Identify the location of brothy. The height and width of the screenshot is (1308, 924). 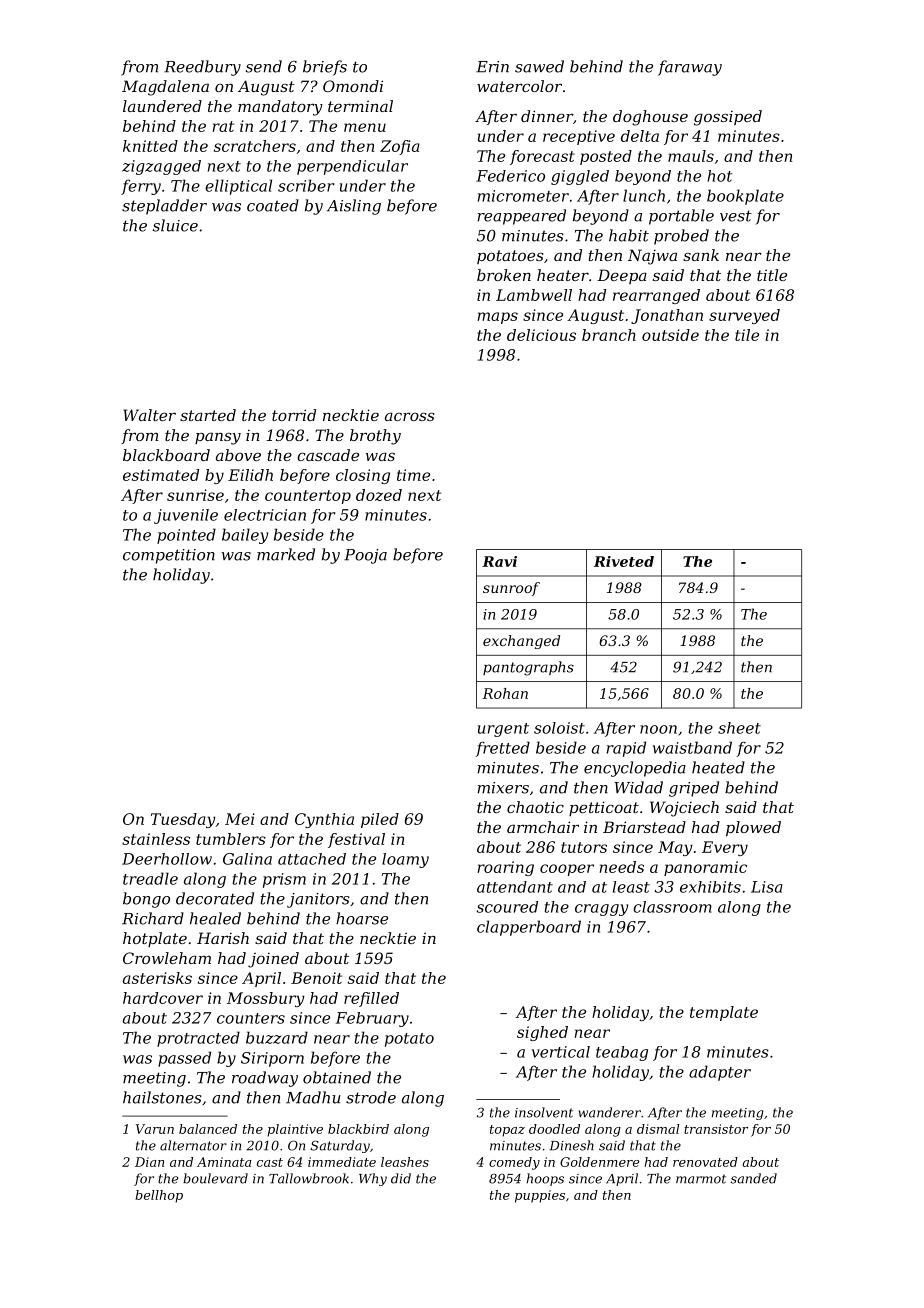
(375, 437).
